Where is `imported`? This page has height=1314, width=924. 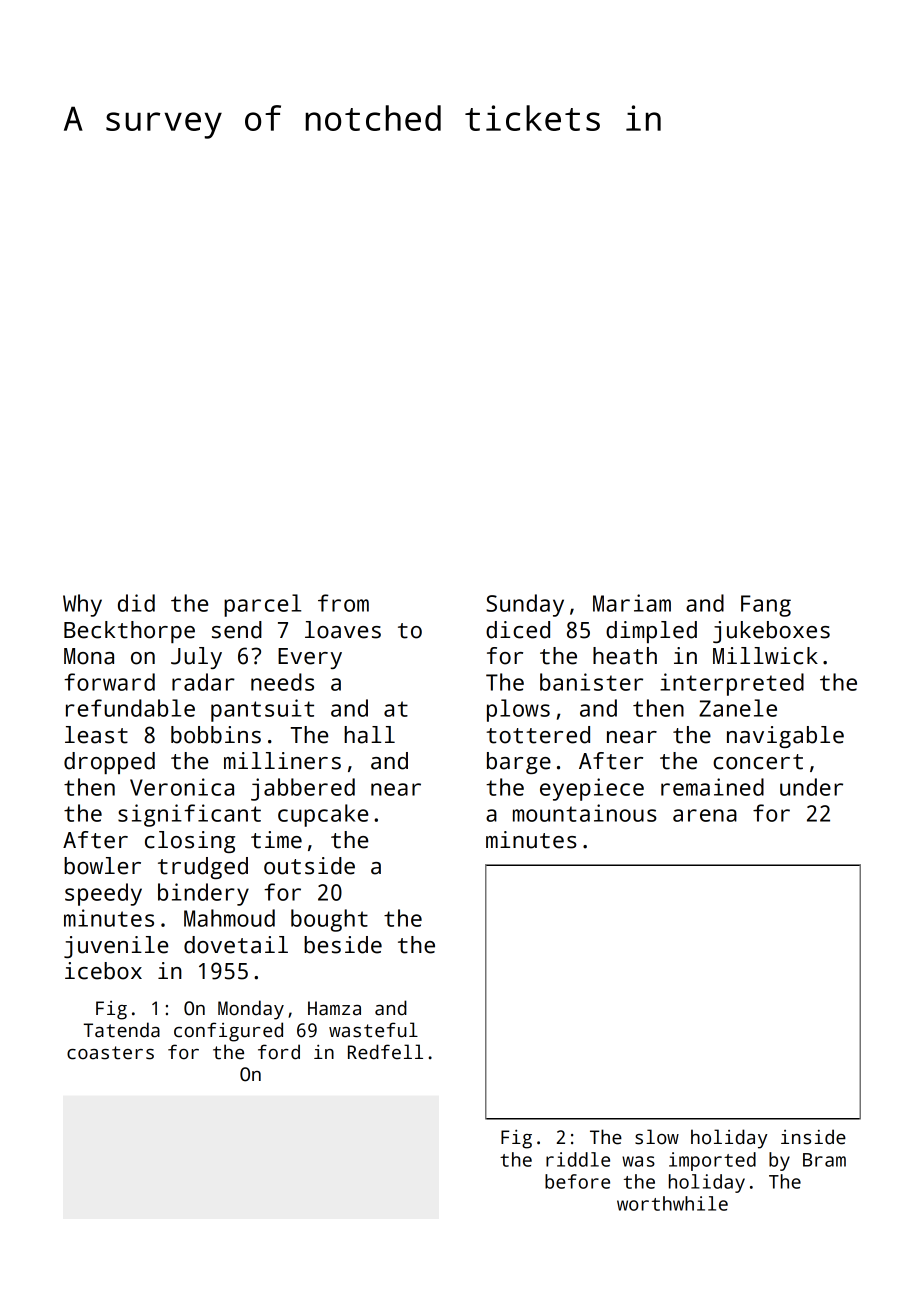 imported is located at coordinates (712, 1161).
